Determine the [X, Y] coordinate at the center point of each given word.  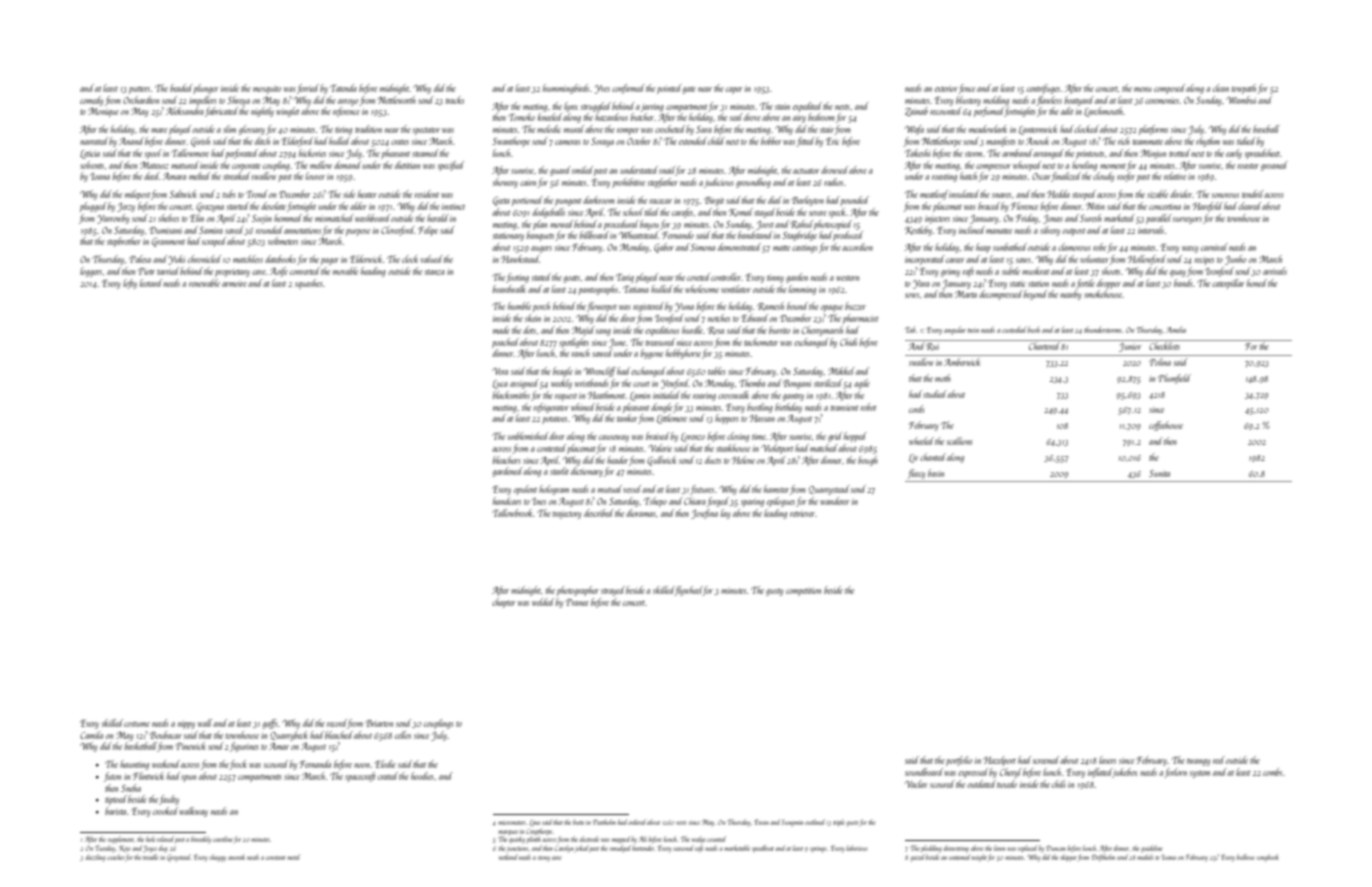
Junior [1130, 347]
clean [1221, 88]
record [337, 723]
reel [1219, 760]
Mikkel [841, 371]
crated [388, 776]
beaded [181, 88]
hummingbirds [566, 89]
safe [699, 849]
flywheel [689, 591]
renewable [204, 283]
